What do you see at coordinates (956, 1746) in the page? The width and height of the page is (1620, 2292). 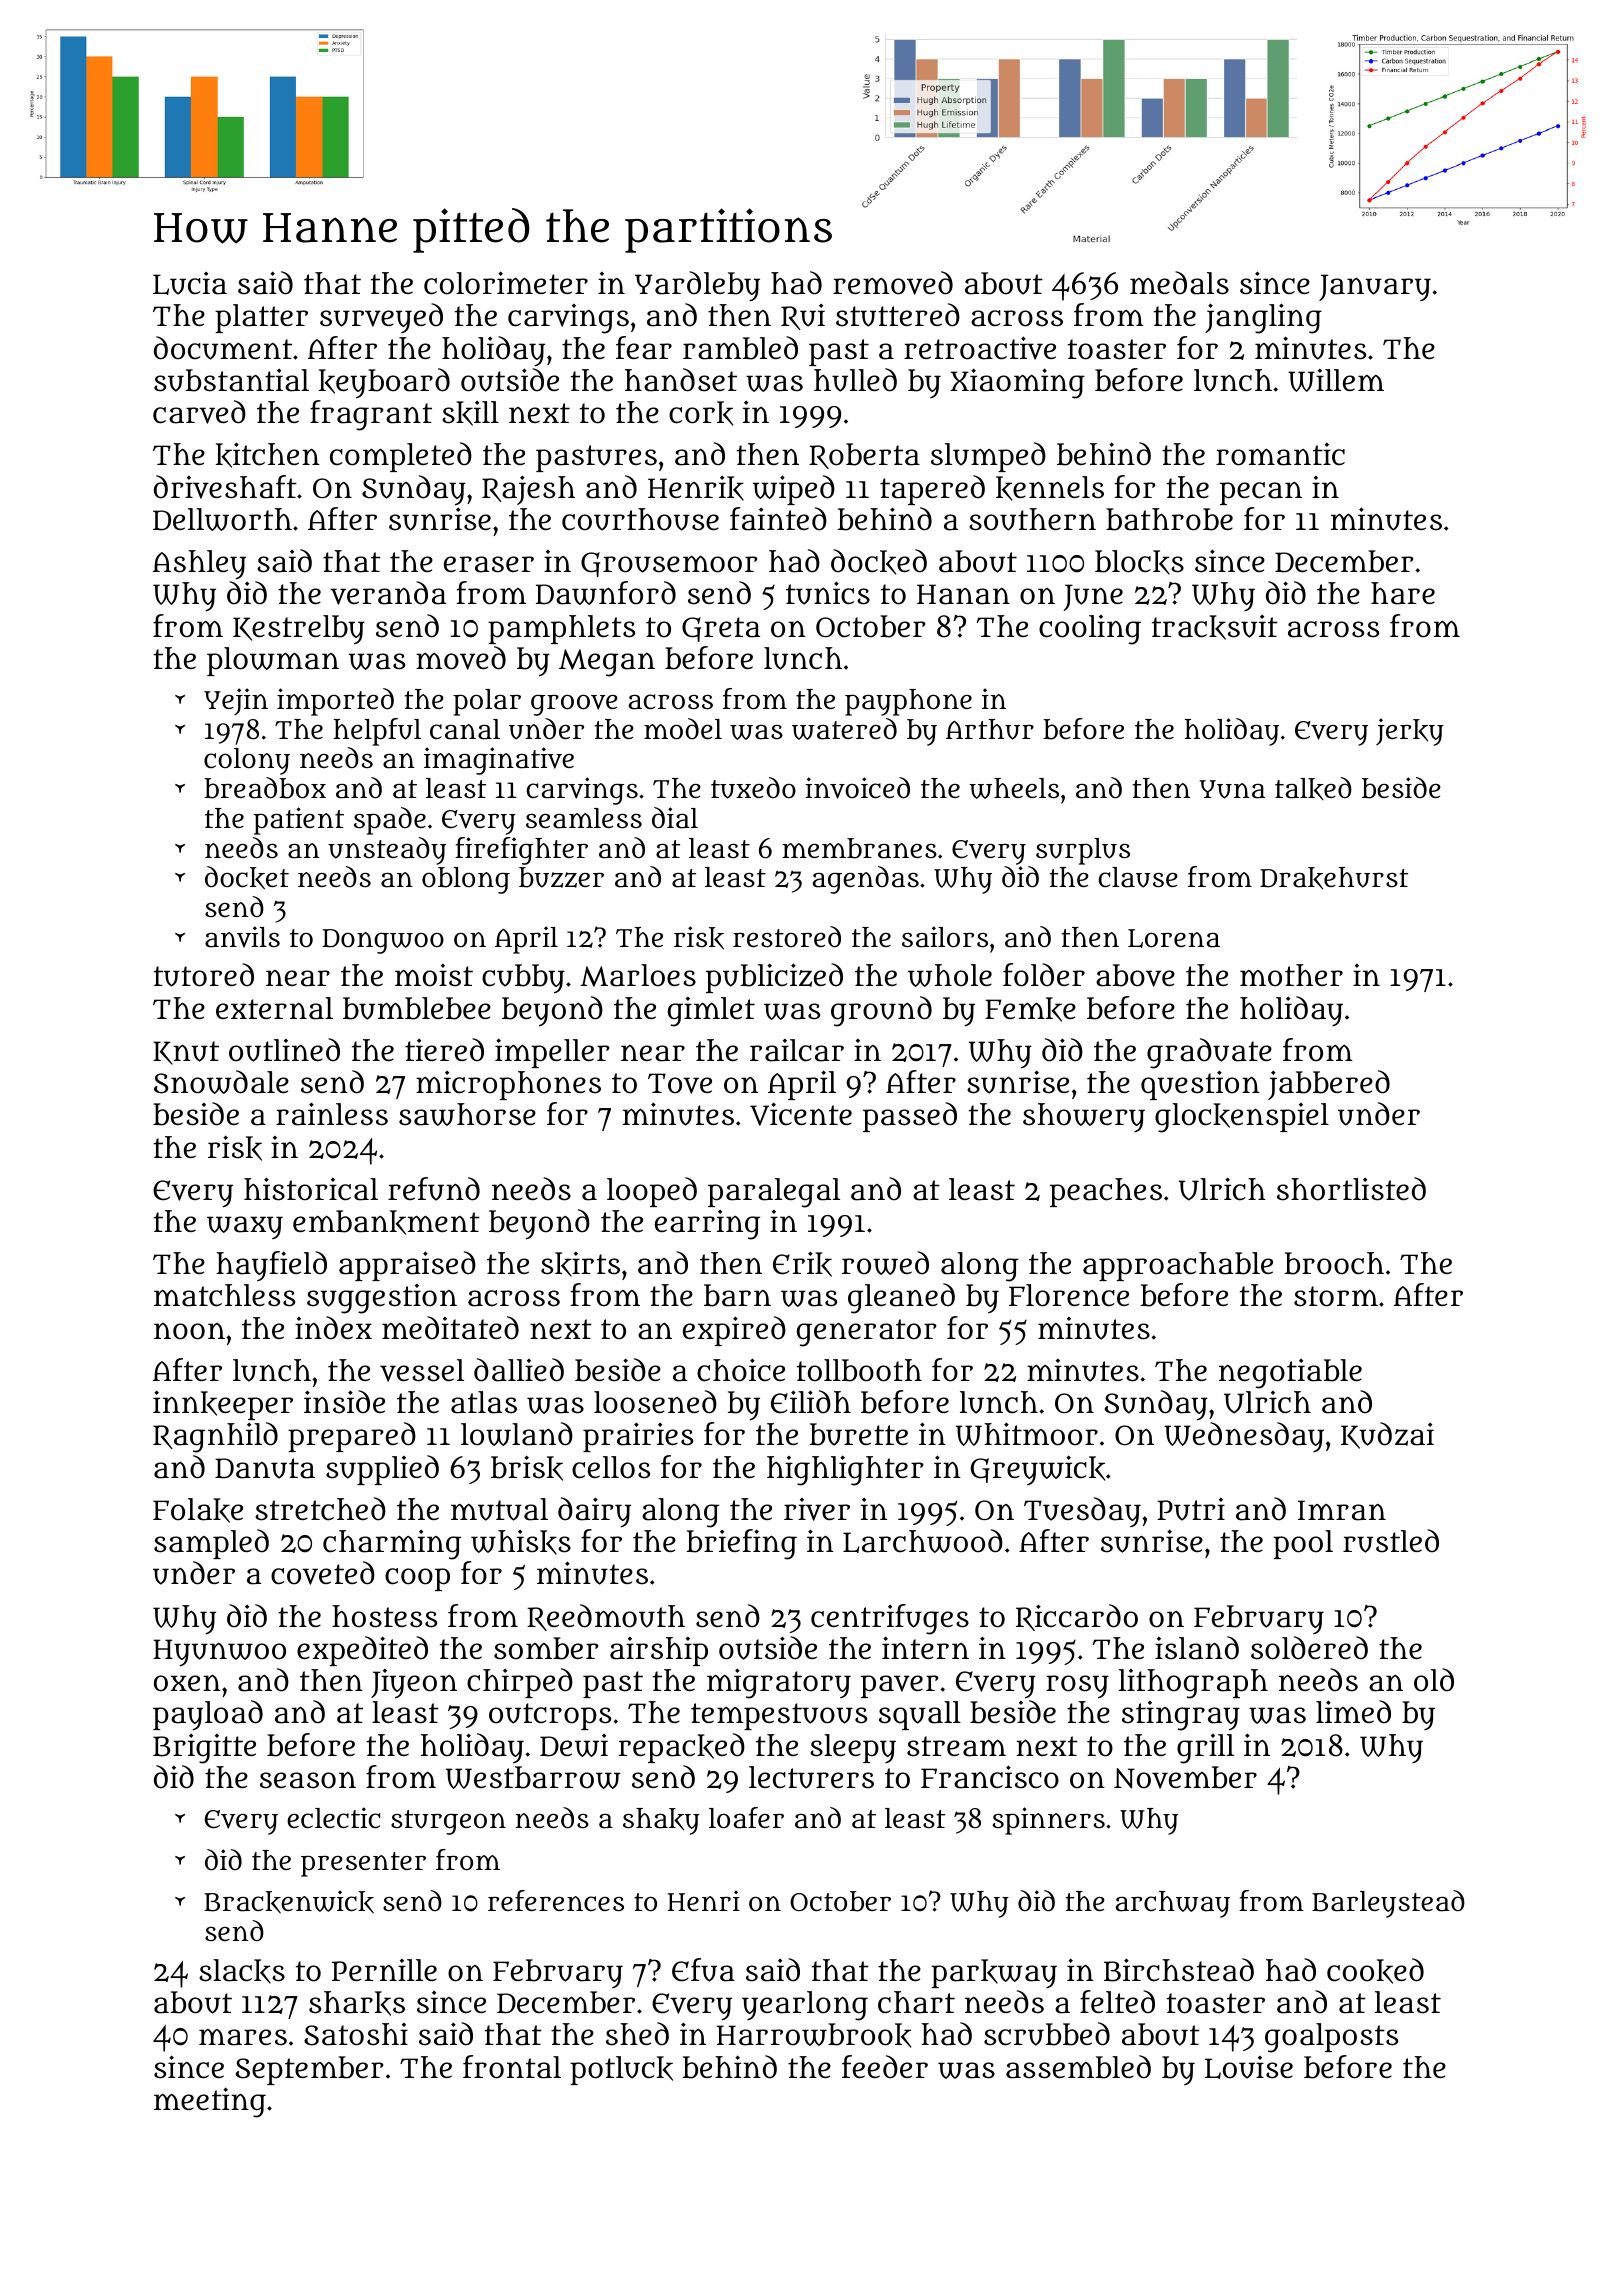 I see `stream` at bounding box center [956, 1746].
